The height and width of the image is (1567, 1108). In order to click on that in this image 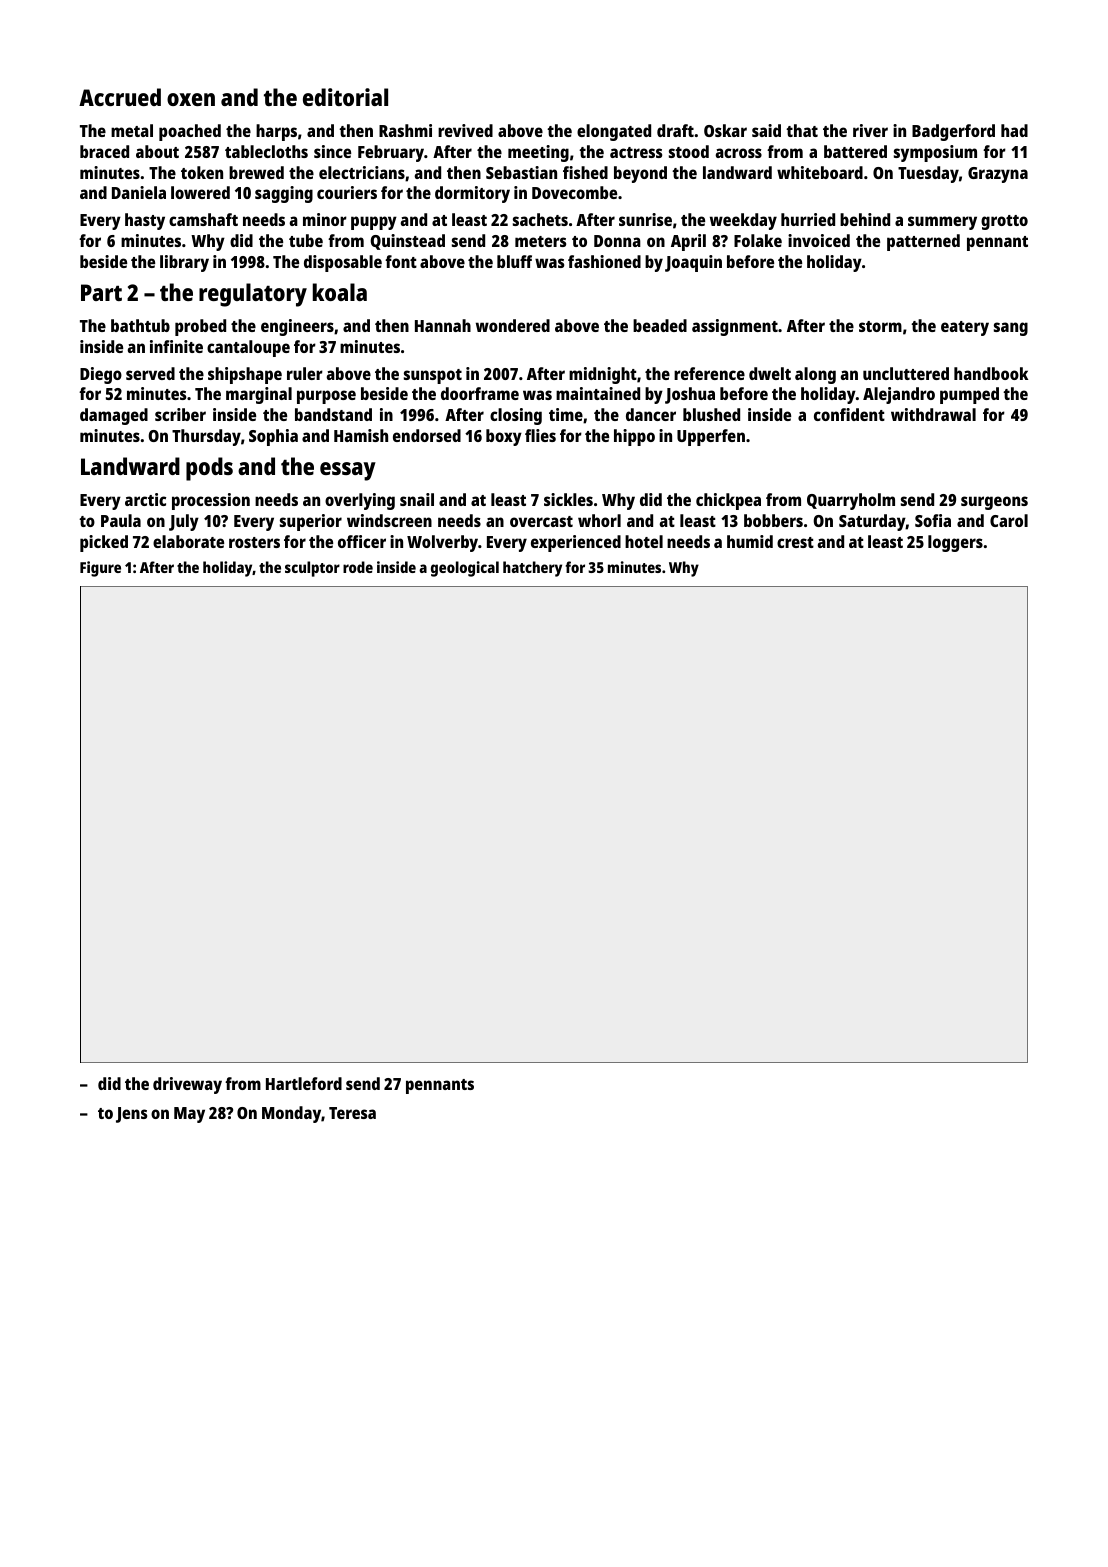, I will do `click(802, 130)`.
